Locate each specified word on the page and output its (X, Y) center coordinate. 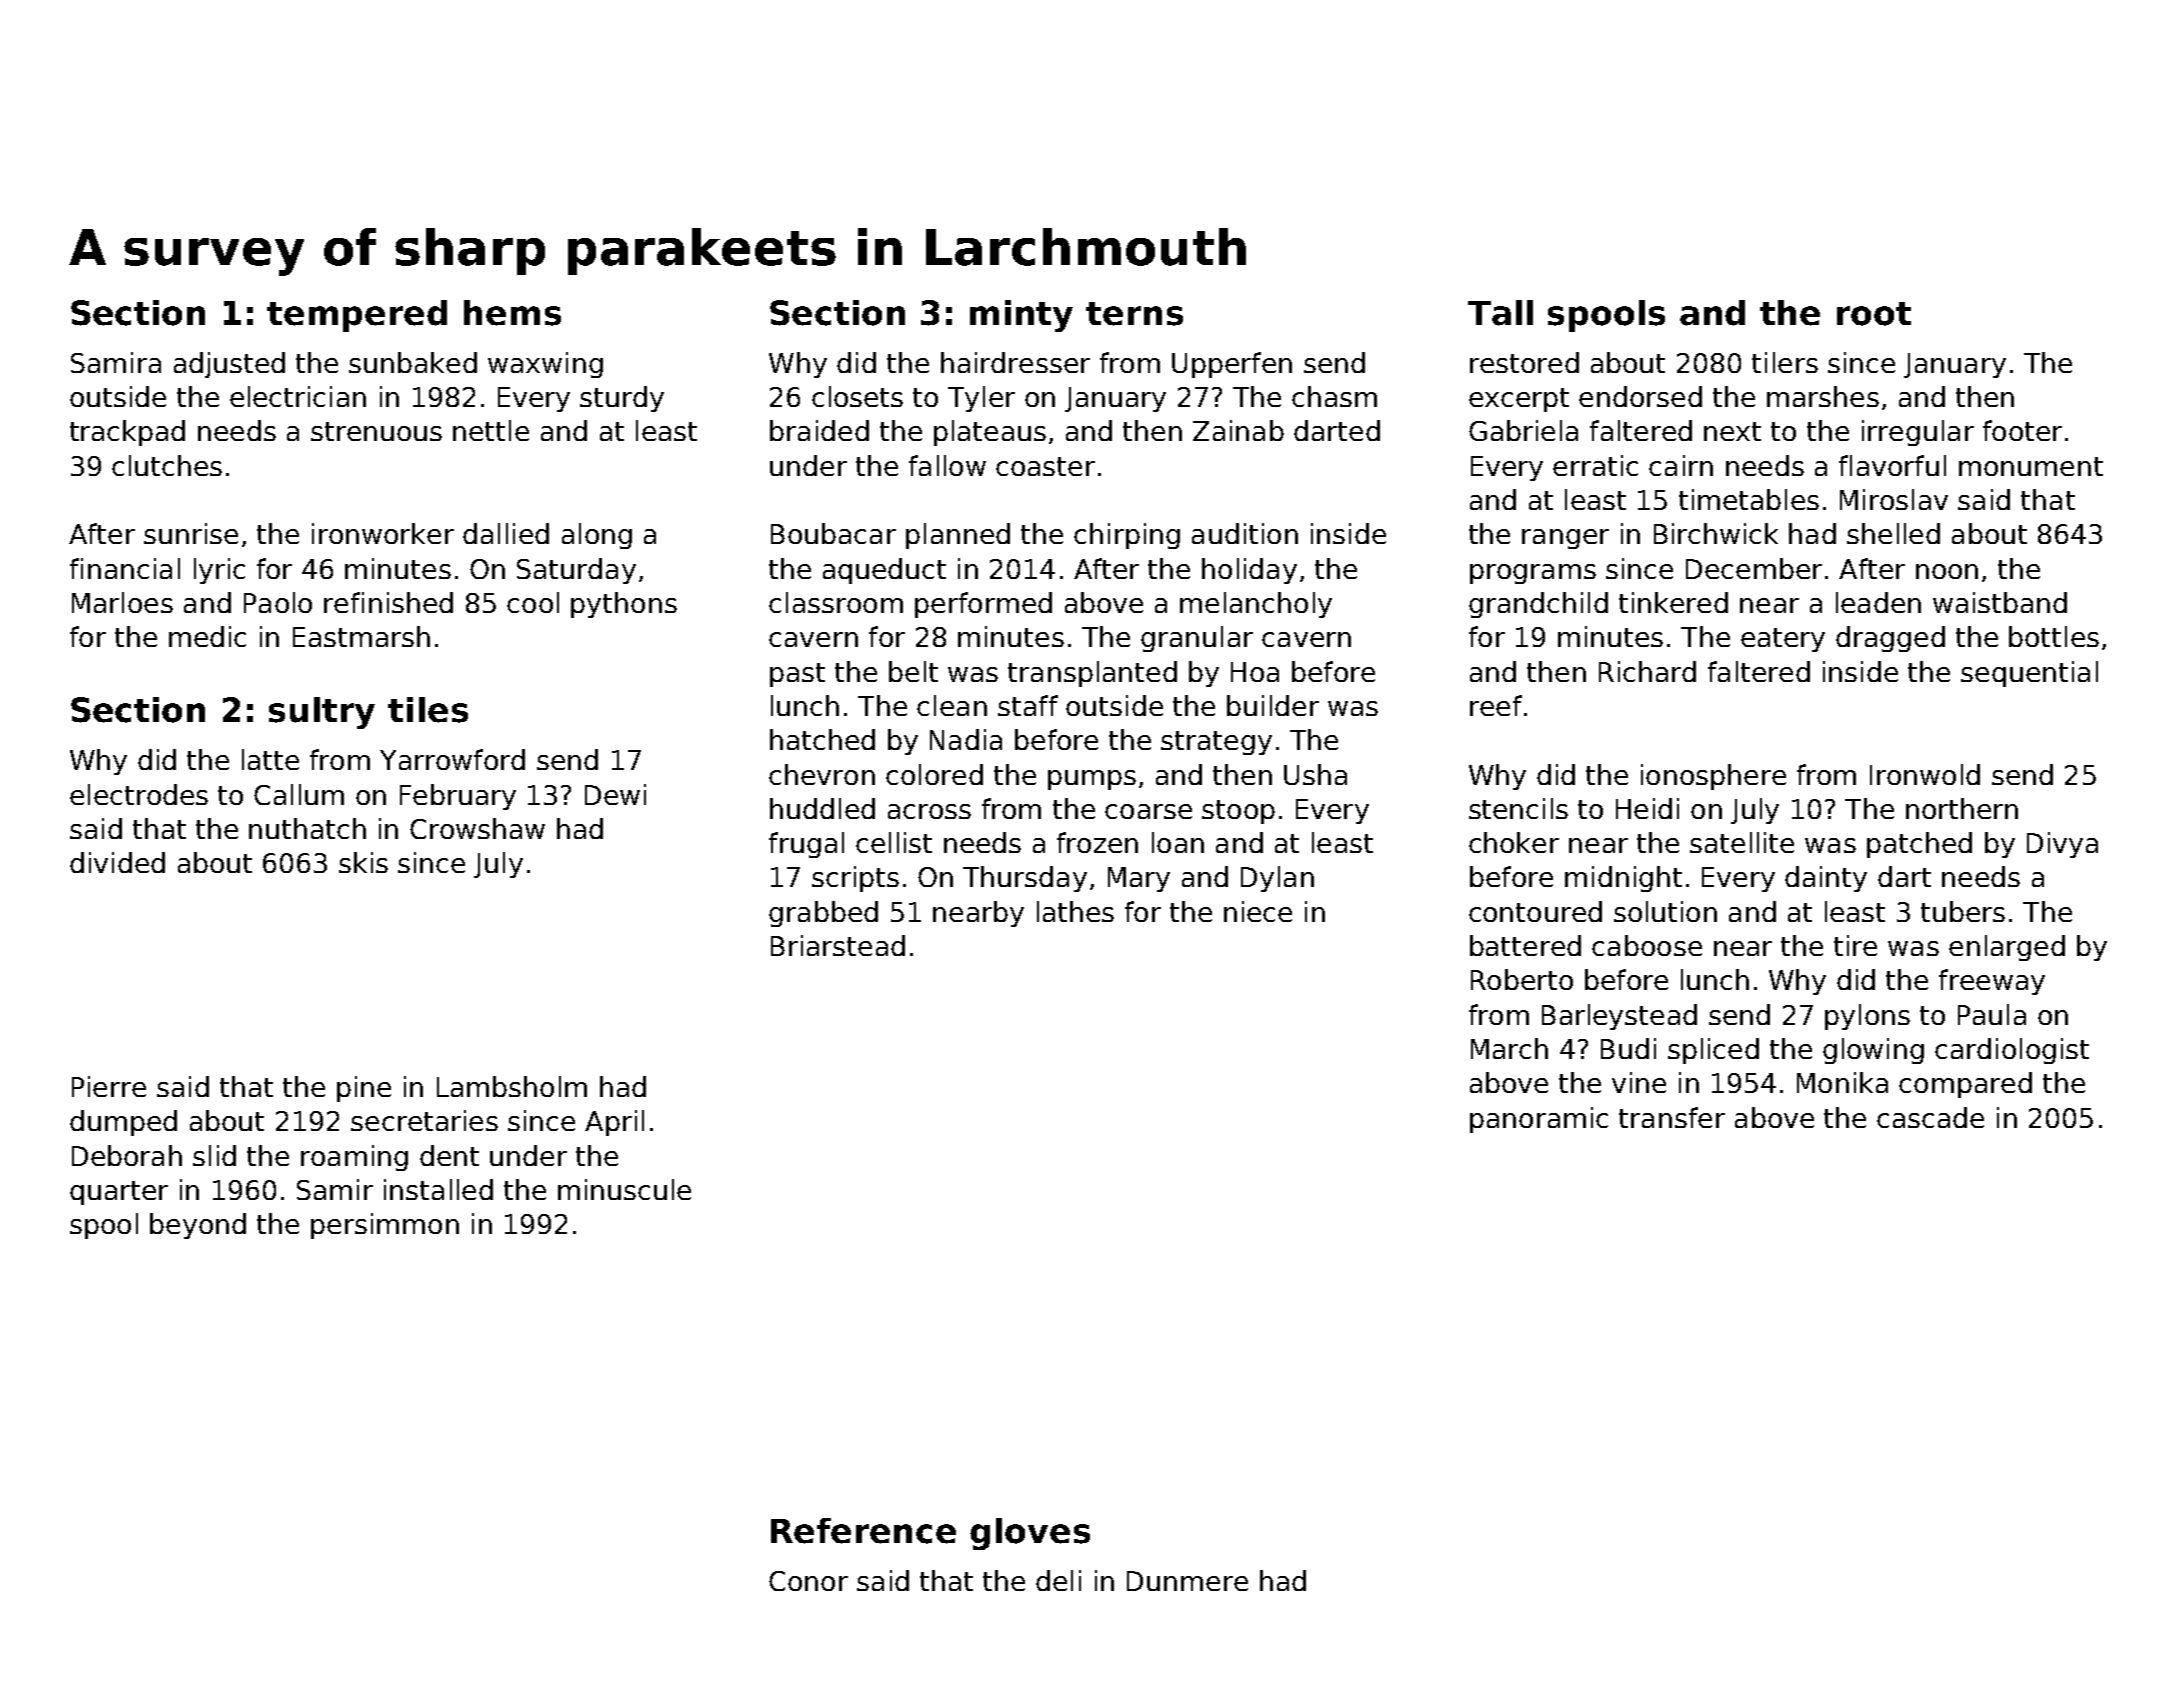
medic (207, 636)
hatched (822, 739)
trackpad (127, 433)
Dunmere (1187, 1581)
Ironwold (1925, 774)
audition (1245, 533)
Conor (808, 1581)
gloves (1030, 1534)
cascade (1930, 1117)
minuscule (624, 1189)
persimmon (385, 1226)
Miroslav (1894, 499)
